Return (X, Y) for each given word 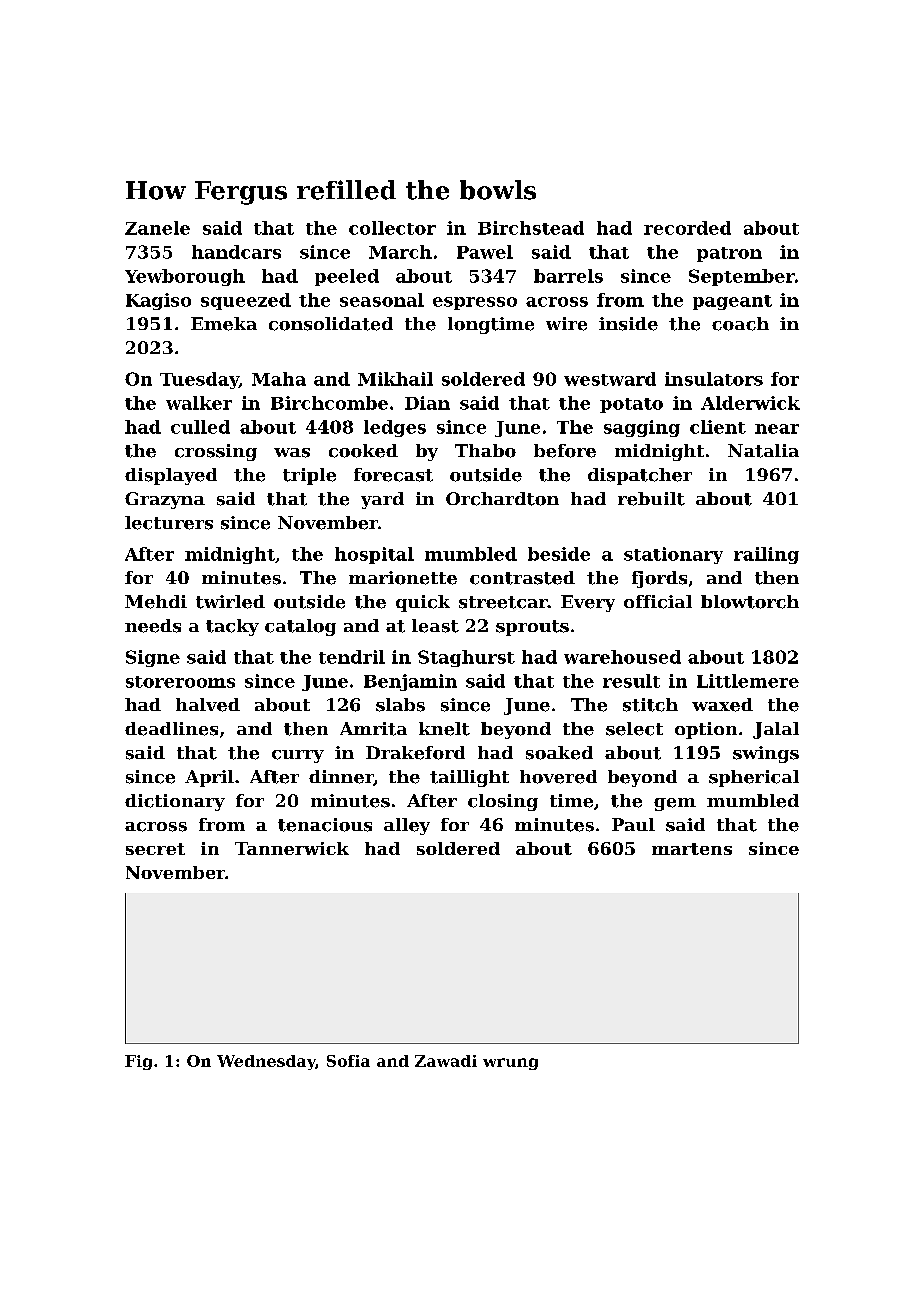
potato (631, 405)
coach (740, 324)
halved (208, 705)
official (658, 602)
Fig (138, 1062)
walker (199, 403)
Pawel (485, 252)
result (631, 681)
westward (610, 379)
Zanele (157, 228)
